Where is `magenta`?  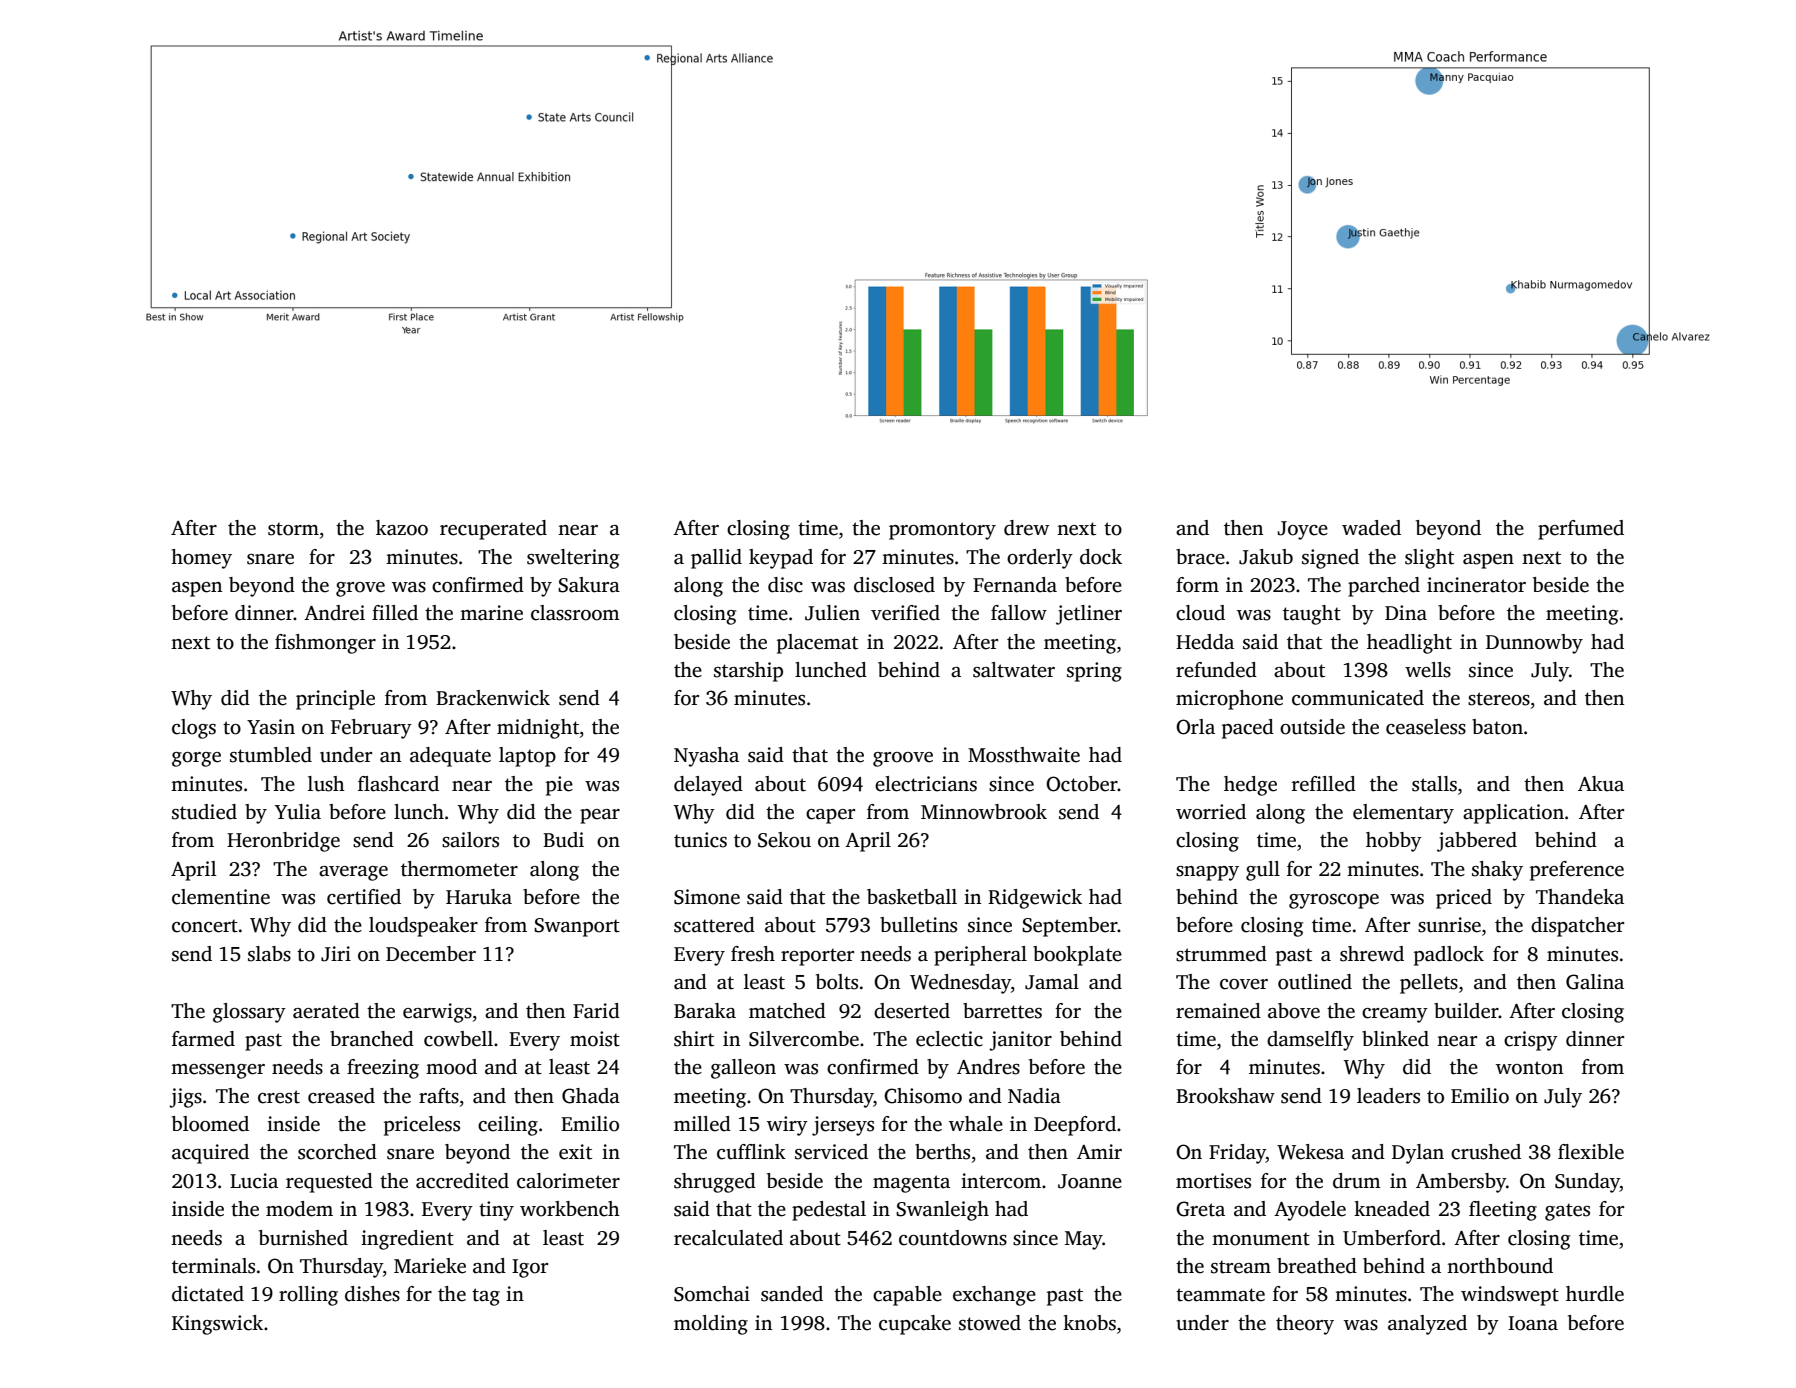
magenta is located at coordinates (911, 1184).
